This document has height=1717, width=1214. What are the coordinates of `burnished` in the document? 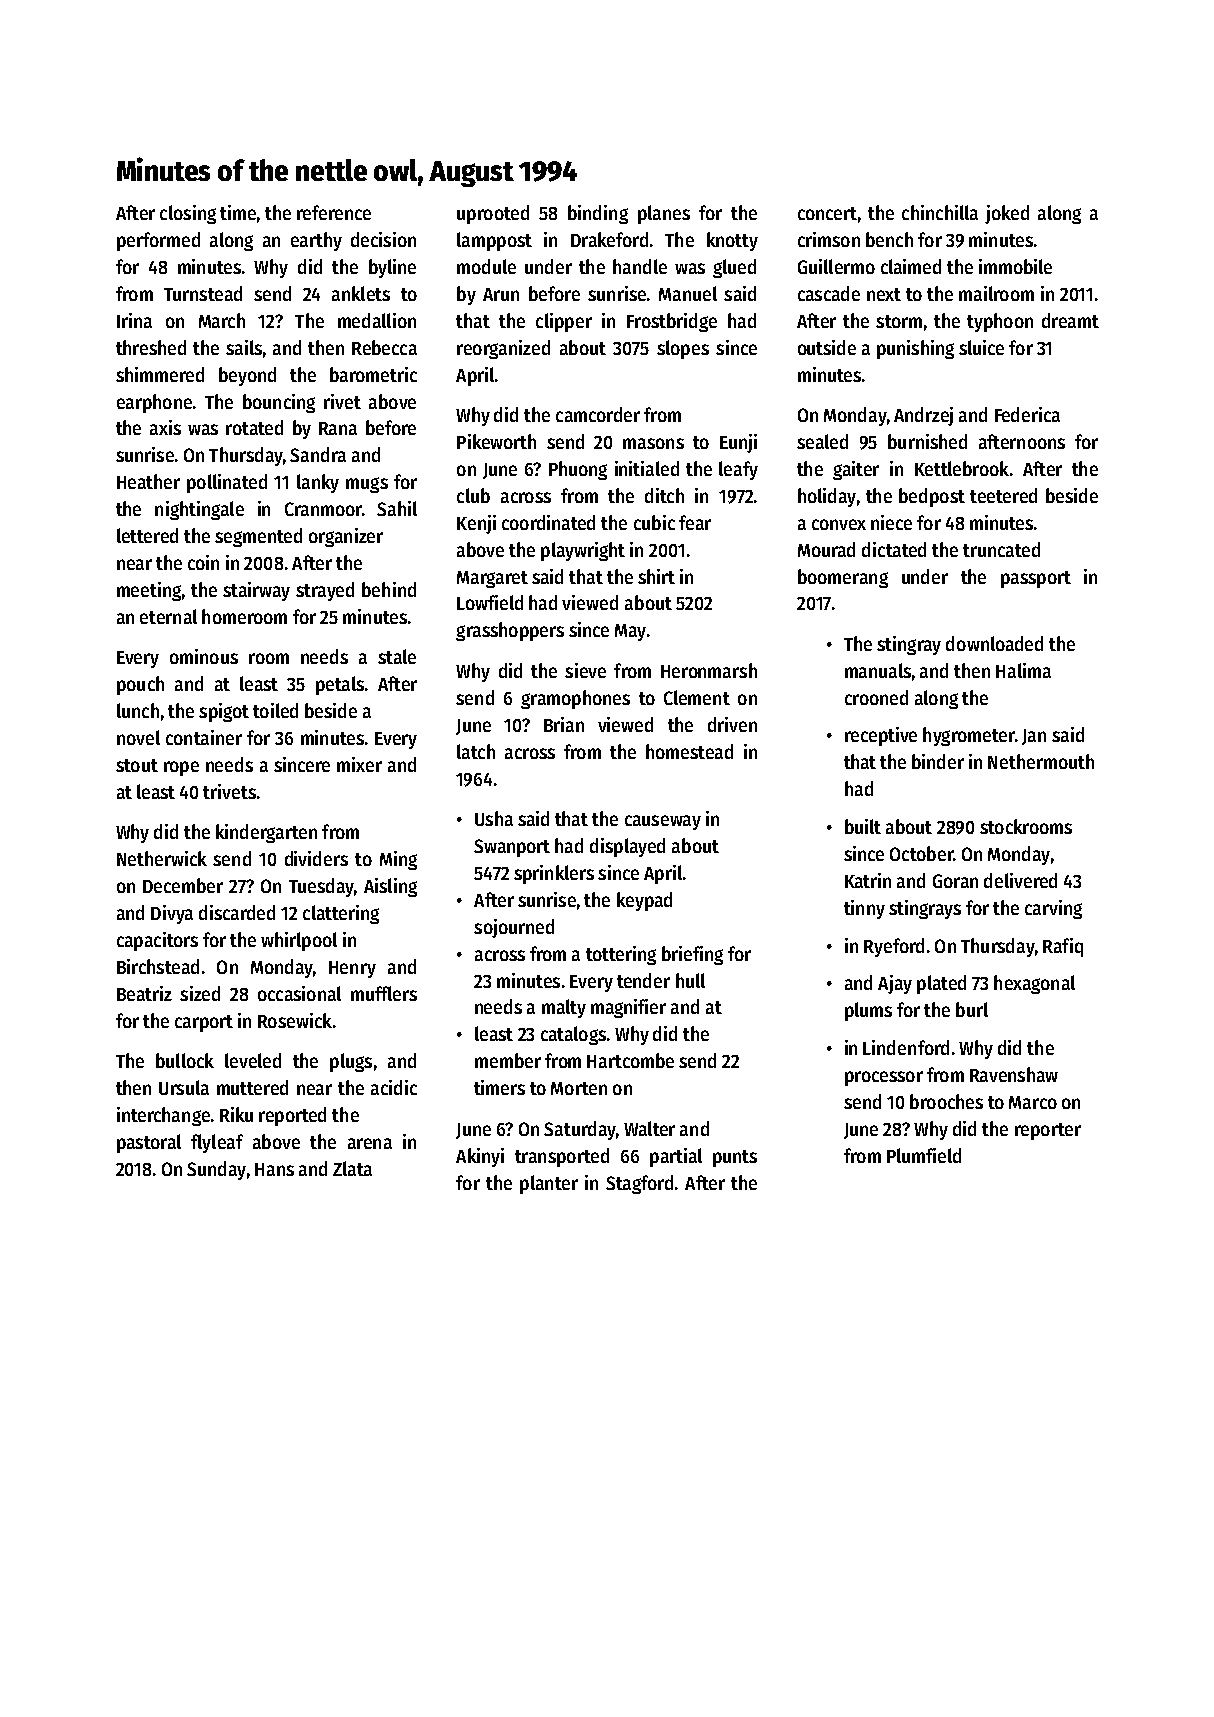 It's located at (927, 441).
